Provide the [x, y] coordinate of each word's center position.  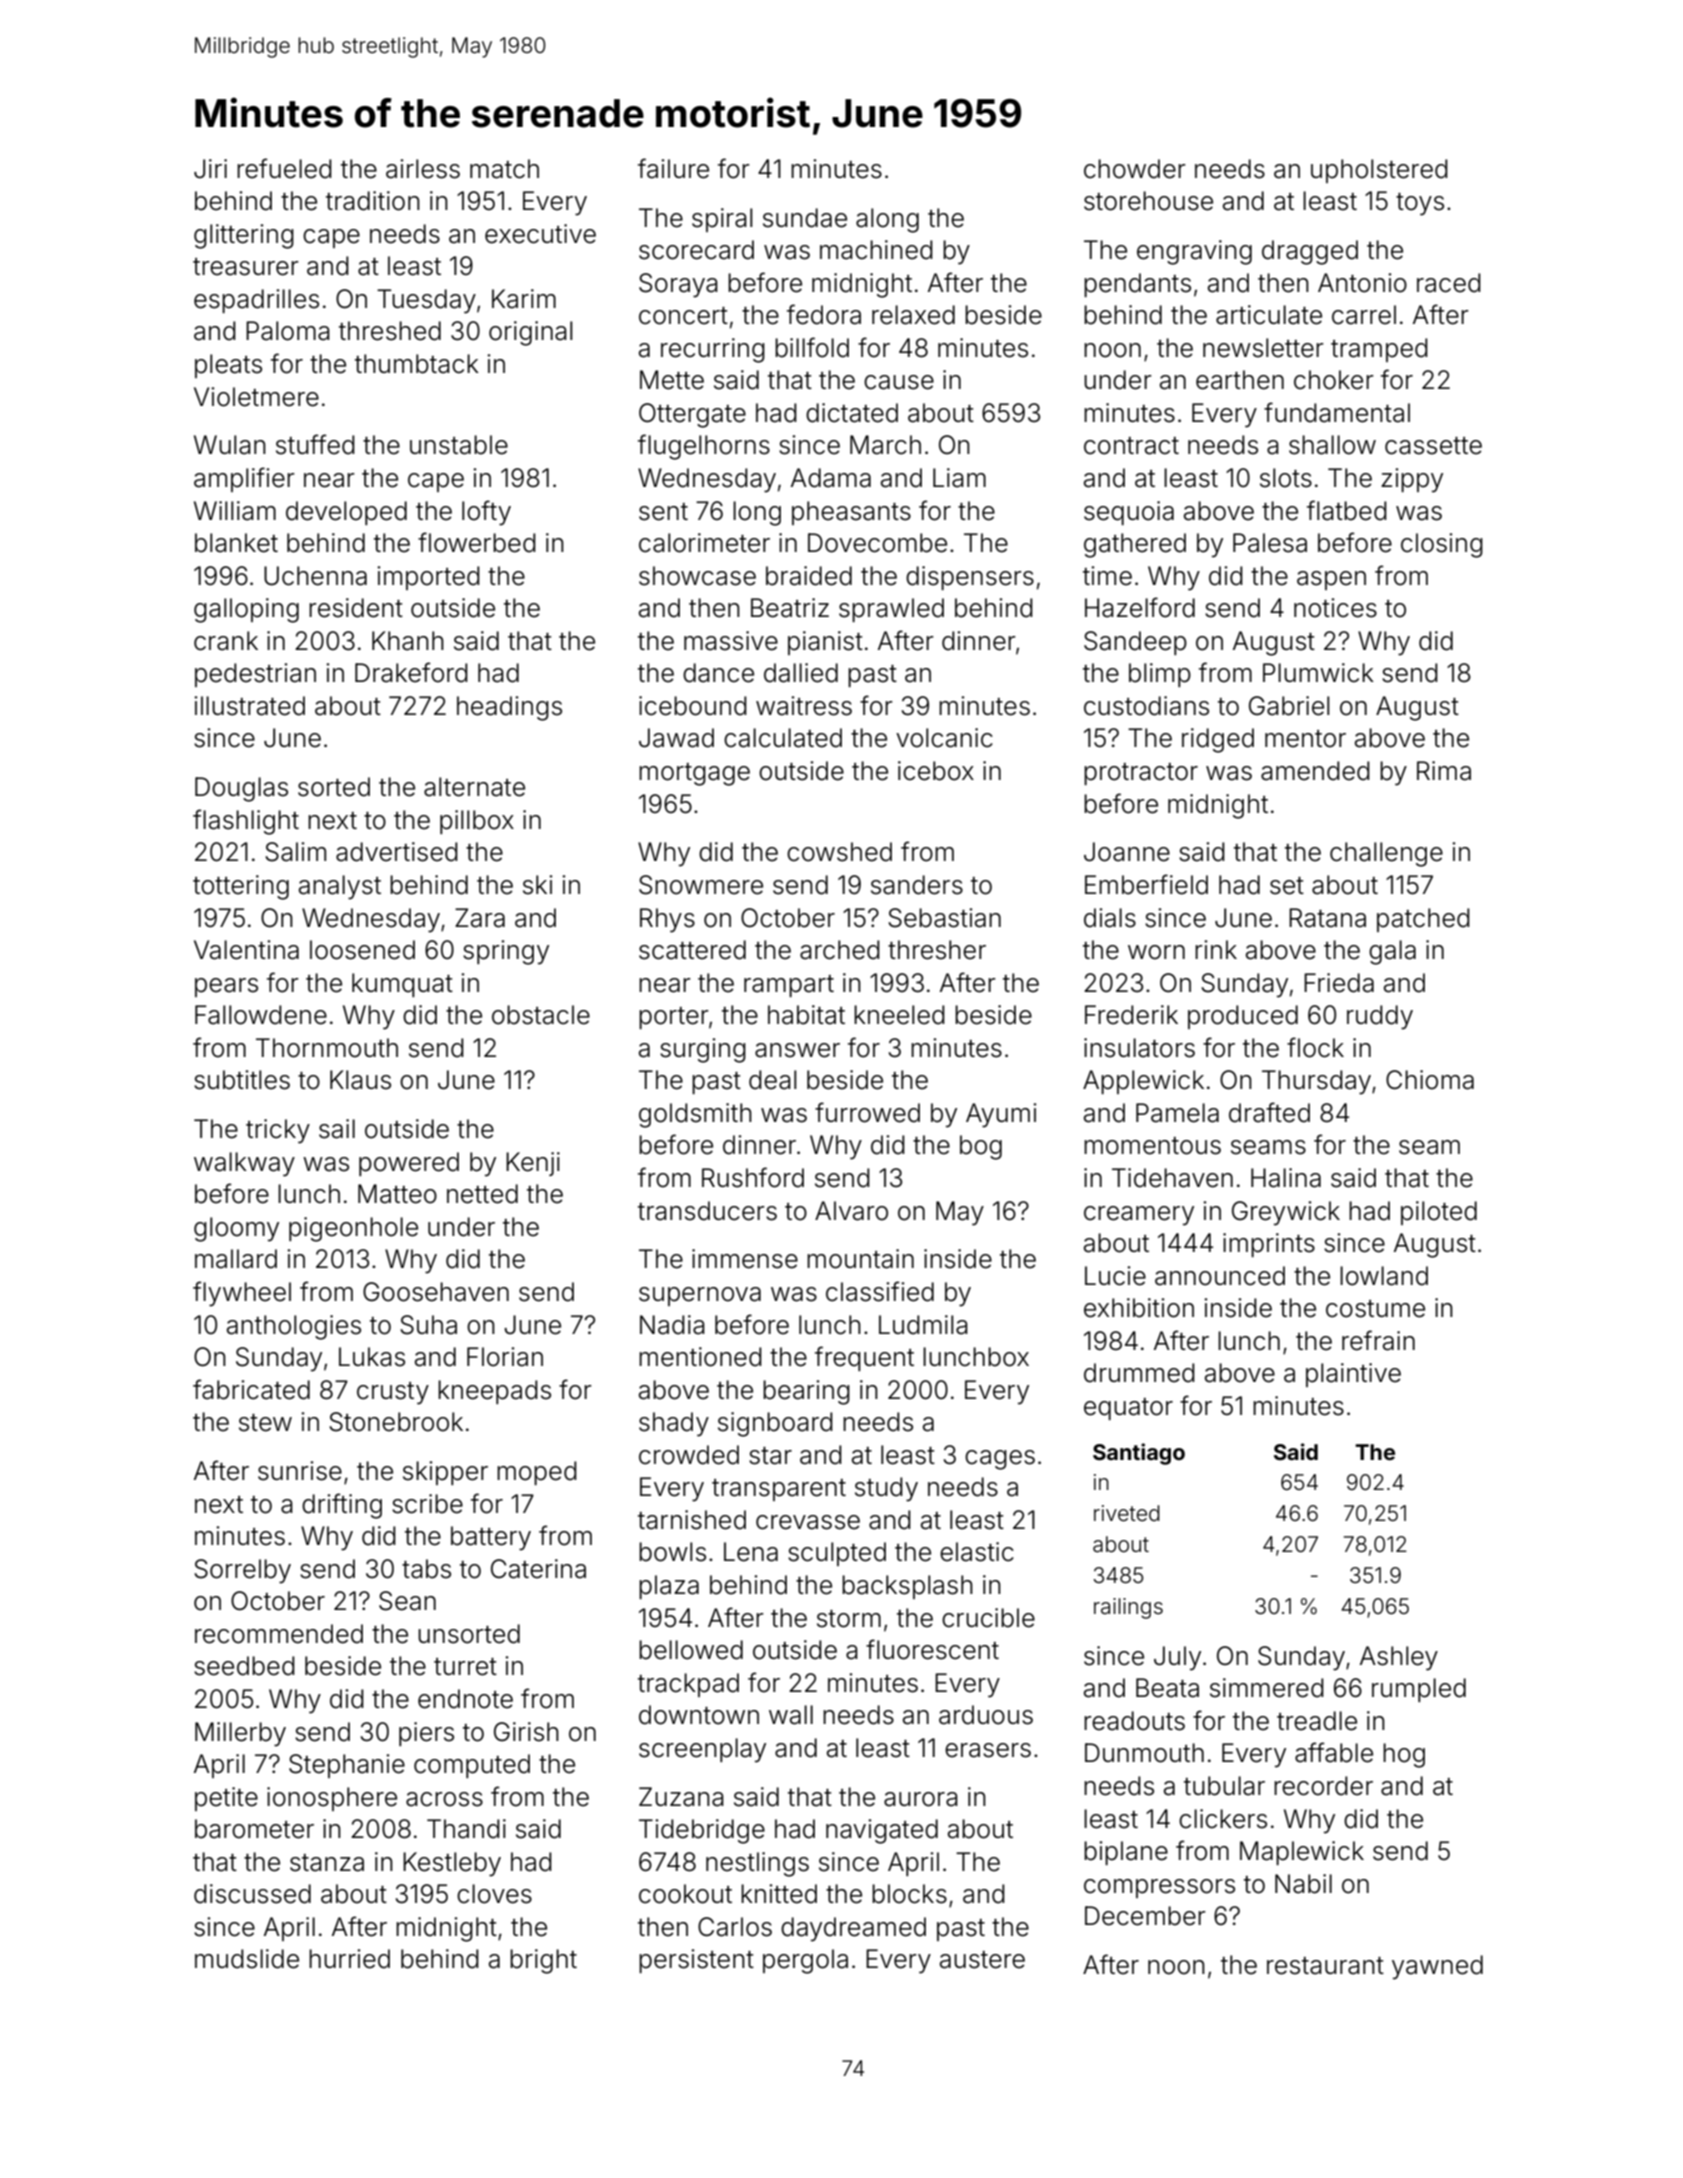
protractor [1141, 774]
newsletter [1263, 348]
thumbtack [417, 364]
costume [1375, 1309]
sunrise [300, 1471]
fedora [824, 314]
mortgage [694, 774]
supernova [700, 1296]
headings [509, 708]
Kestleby [452, 1864]
